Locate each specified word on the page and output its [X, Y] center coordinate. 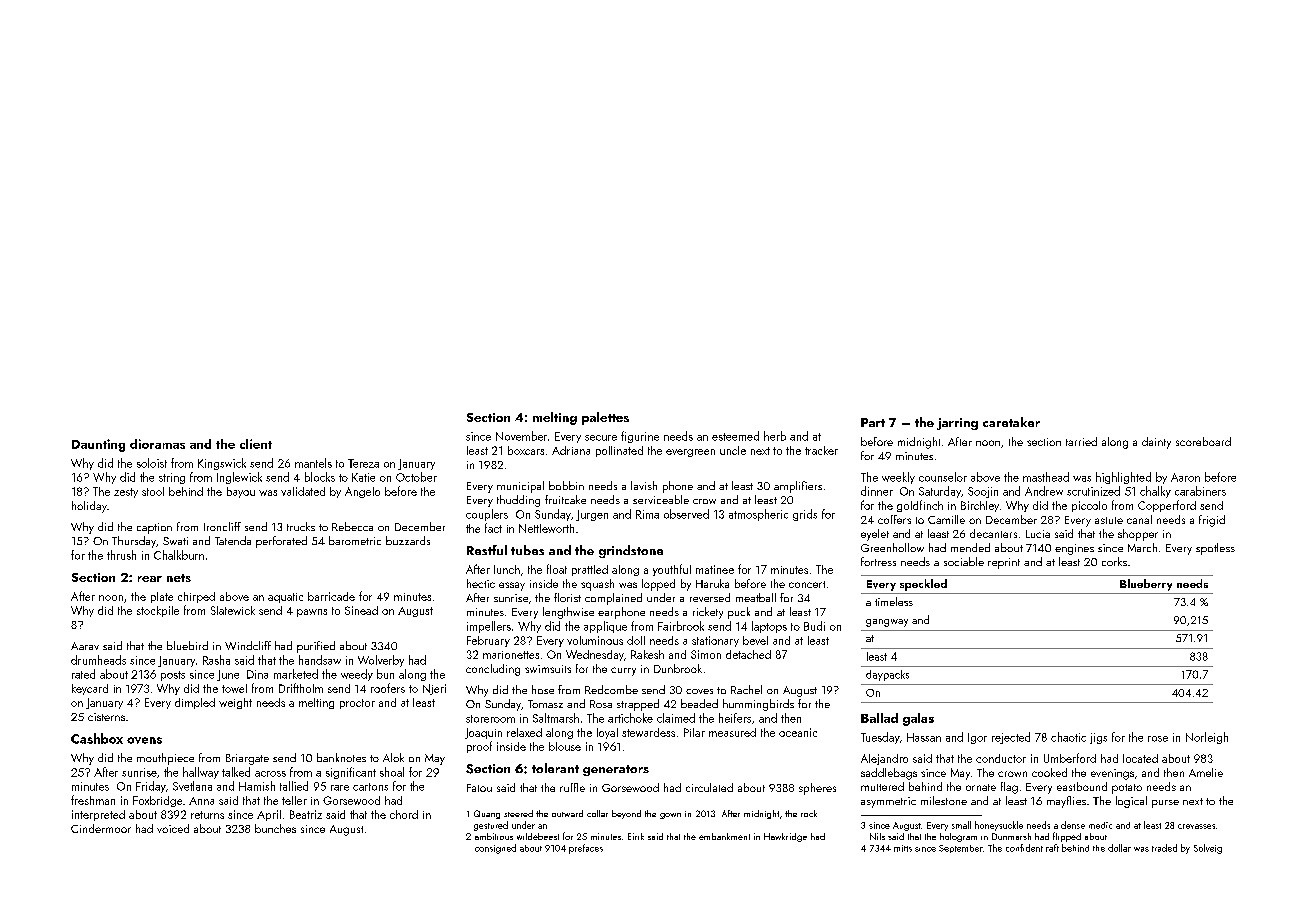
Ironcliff [222, 526]
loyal [607, 733]
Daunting [98, 445]
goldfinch [920, 506]
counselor [943, 477]
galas [918, 719]
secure [601, 438]
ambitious [494, 836]
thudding [518, 501]
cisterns [106, 717]
